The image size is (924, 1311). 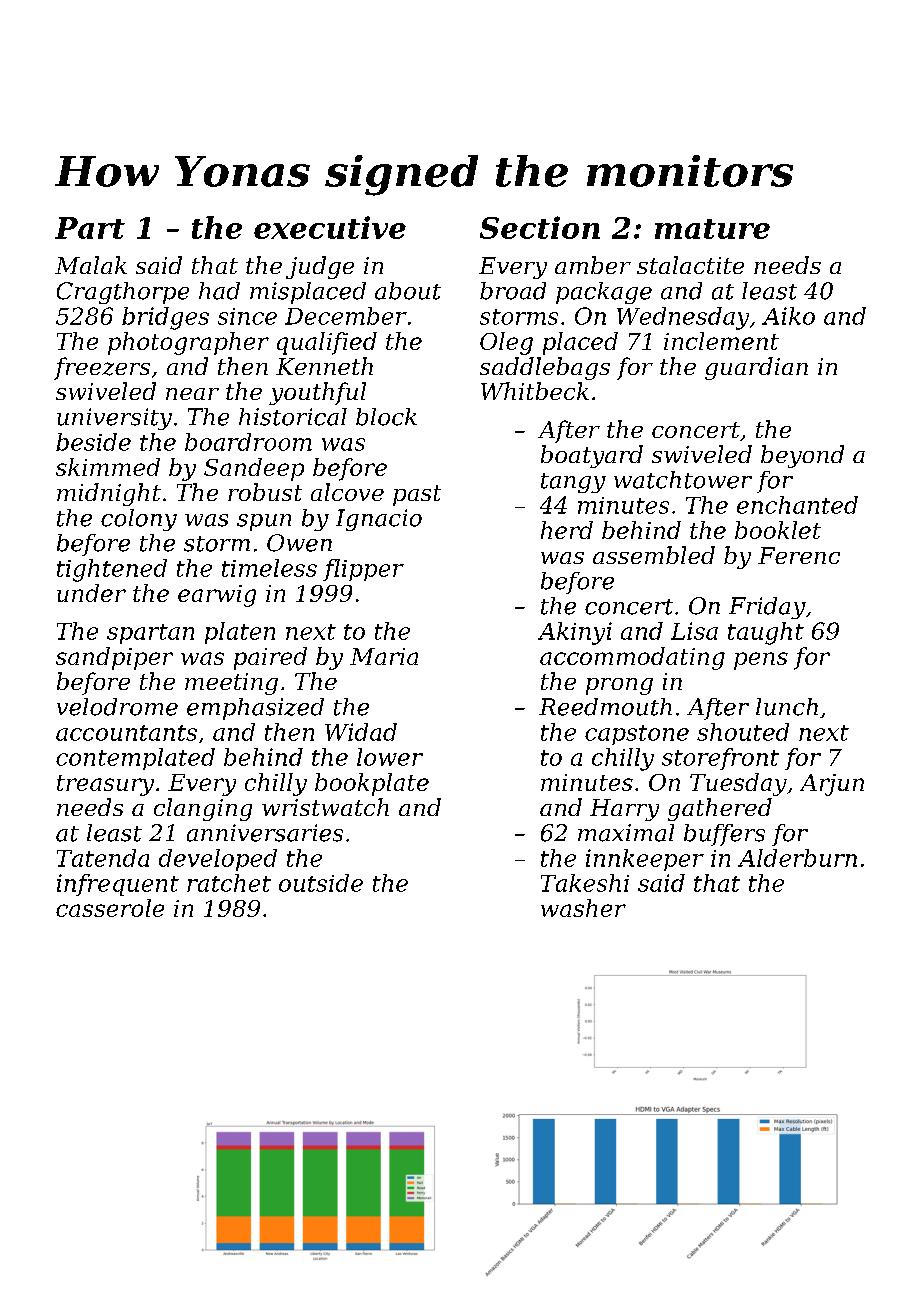 I want to click on near, so click(x=192, y=394).
